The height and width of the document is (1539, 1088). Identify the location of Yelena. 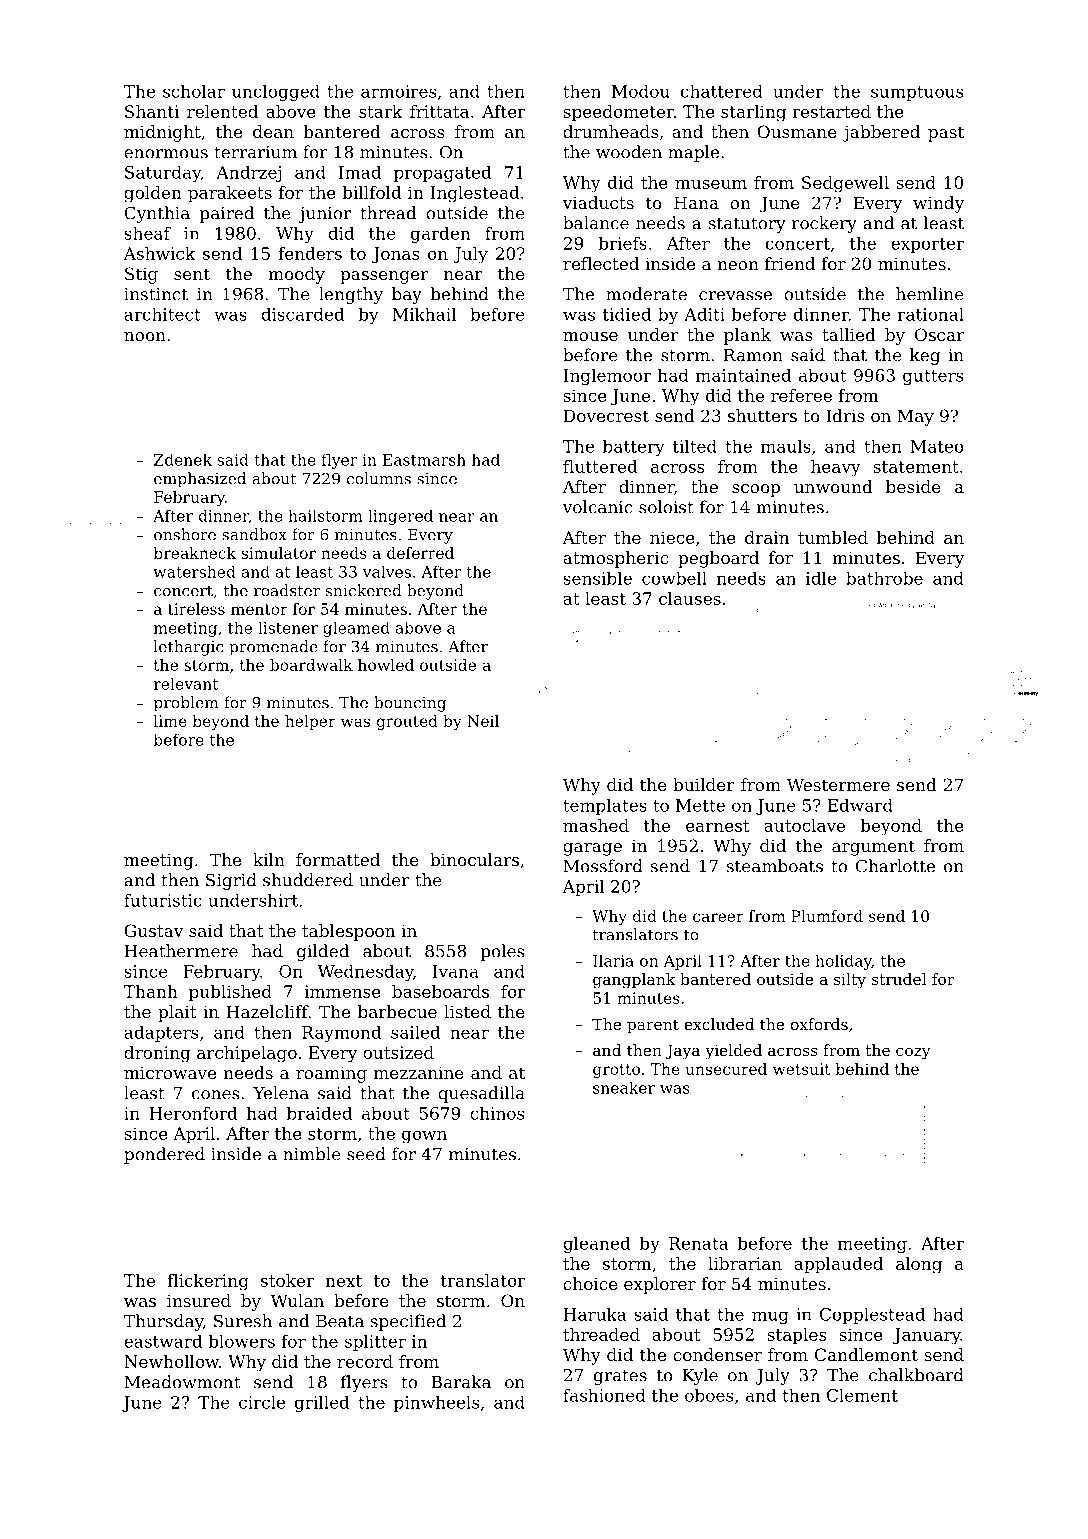
(281, 1093).
